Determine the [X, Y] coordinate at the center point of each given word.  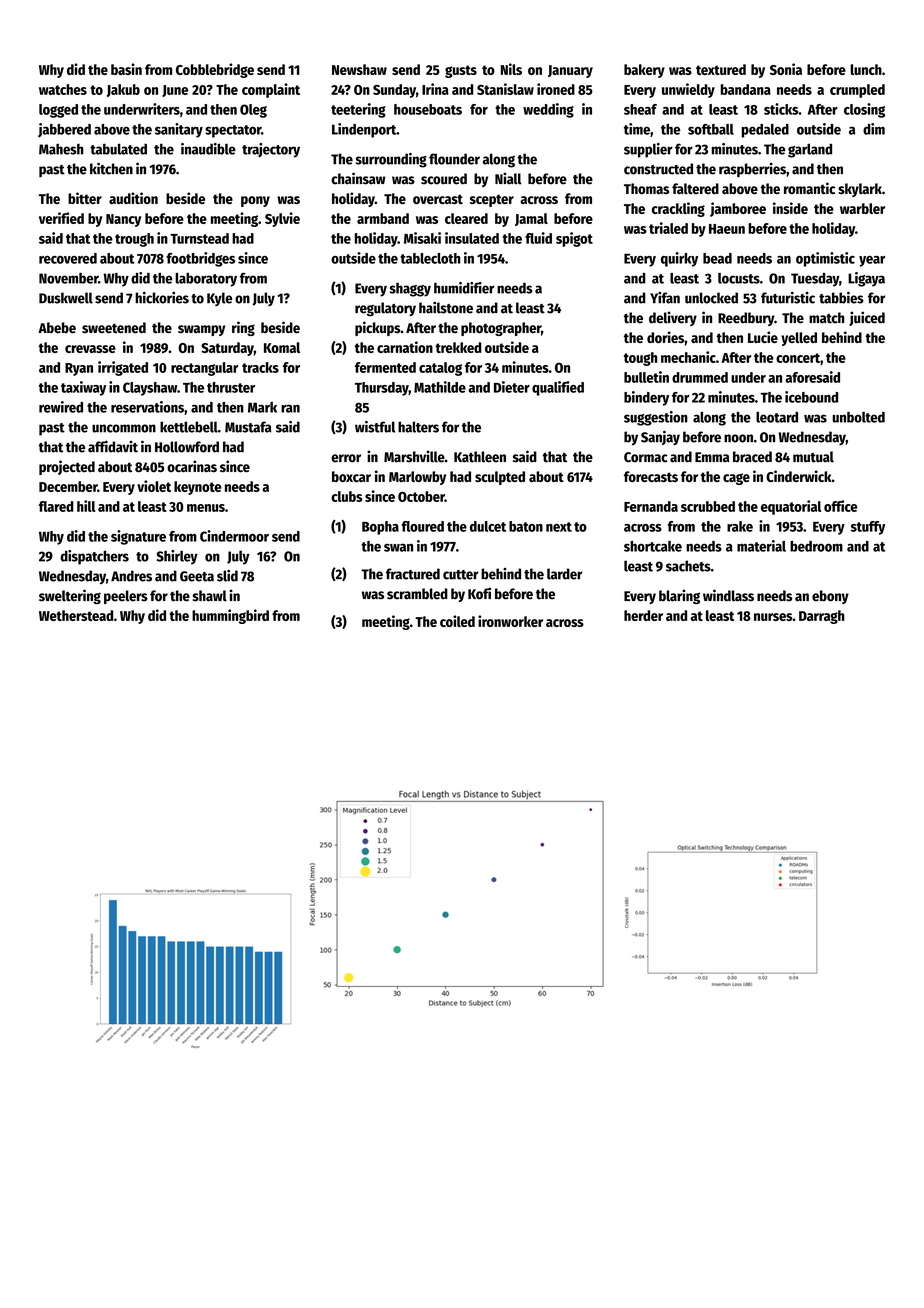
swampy [202, 330]
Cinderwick [799, 476]
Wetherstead [76, 615]
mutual [813, 457]
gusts [461, 71]
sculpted [500, 478]
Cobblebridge [215, 70]
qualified [558, 388]
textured [721, 69]
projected [67, 467]
